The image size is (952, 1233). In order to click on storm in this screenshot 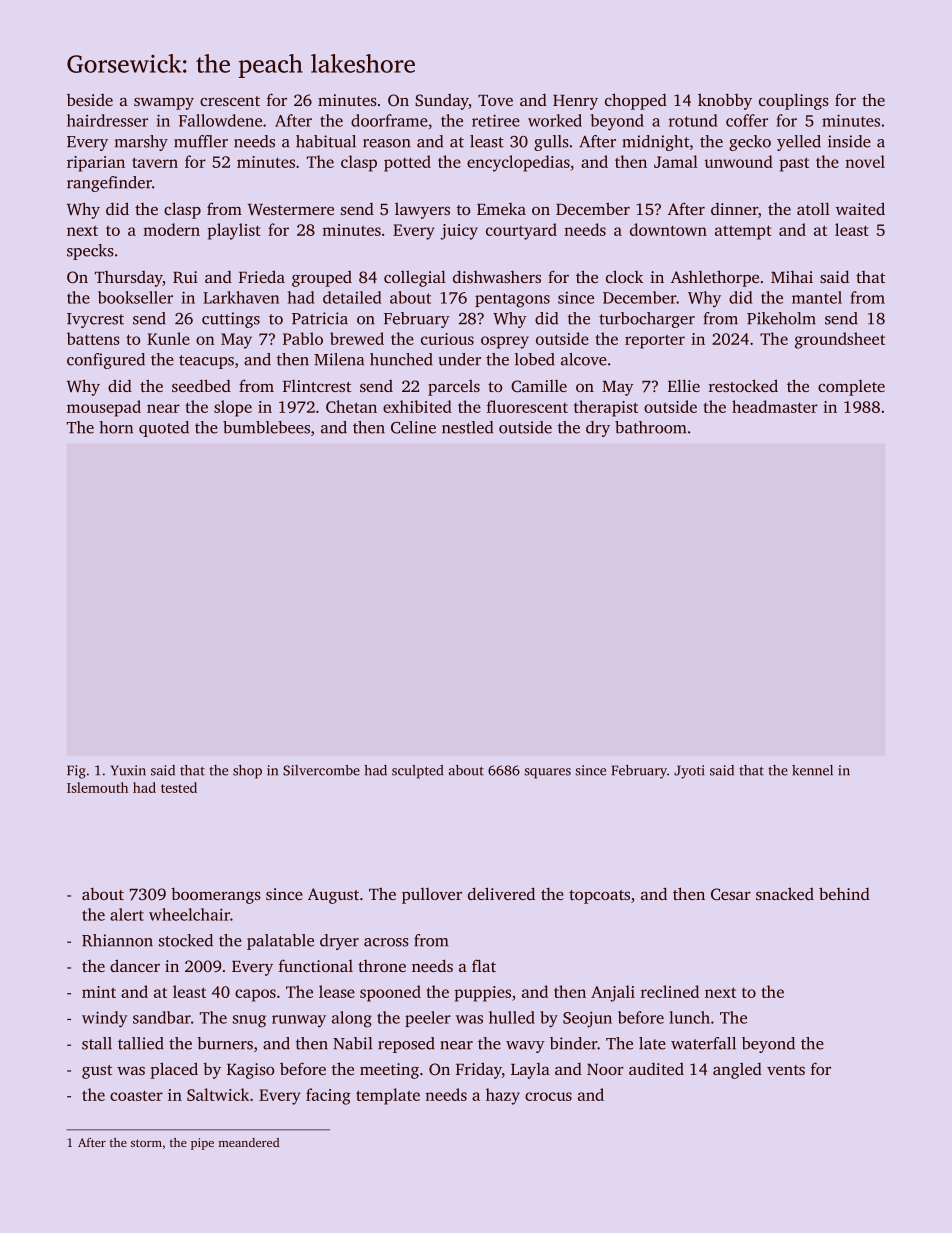, I will do `click(146, 1143)`.
